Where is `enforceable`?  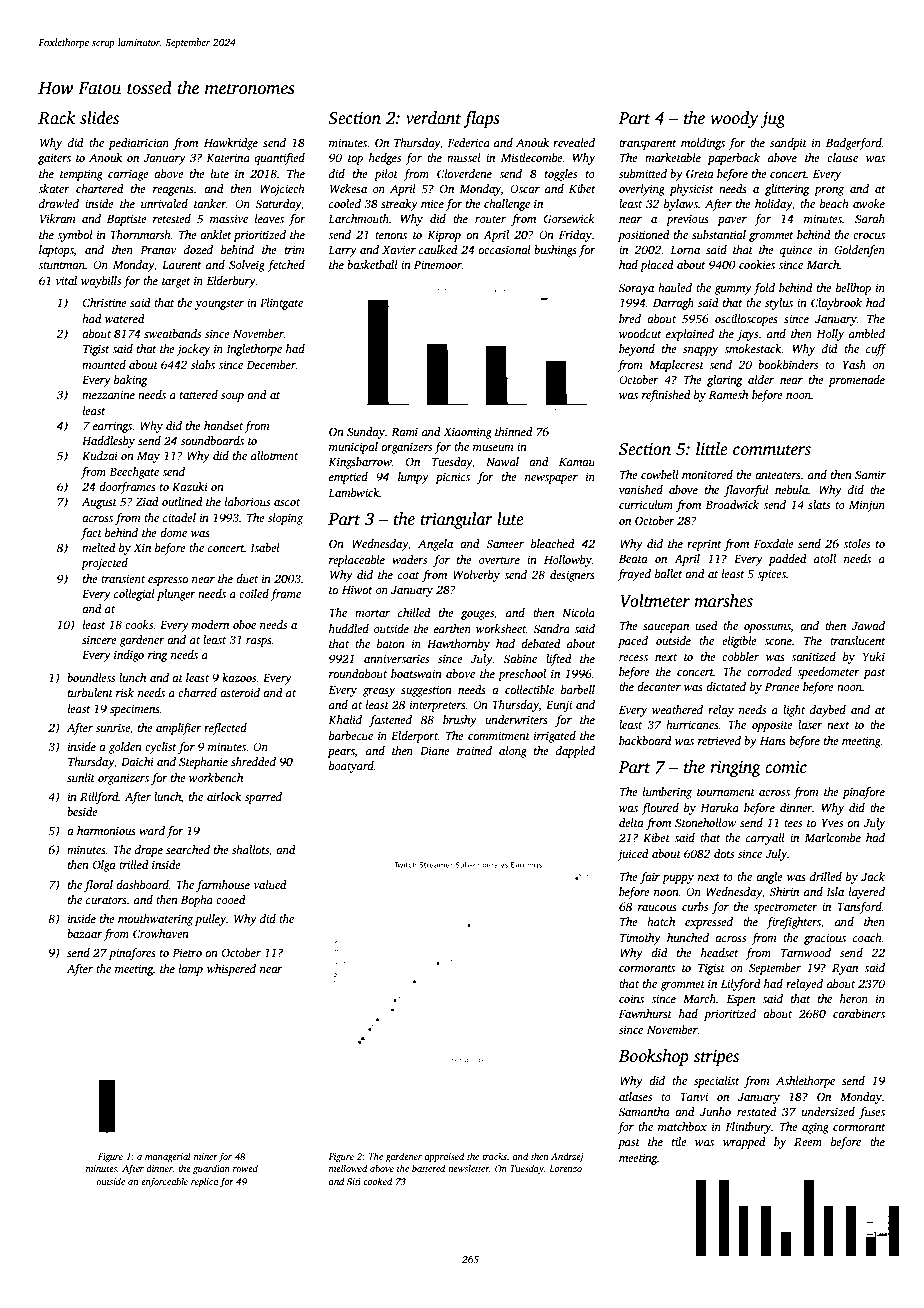 enforceable is located at coordinates (164, 1182).
